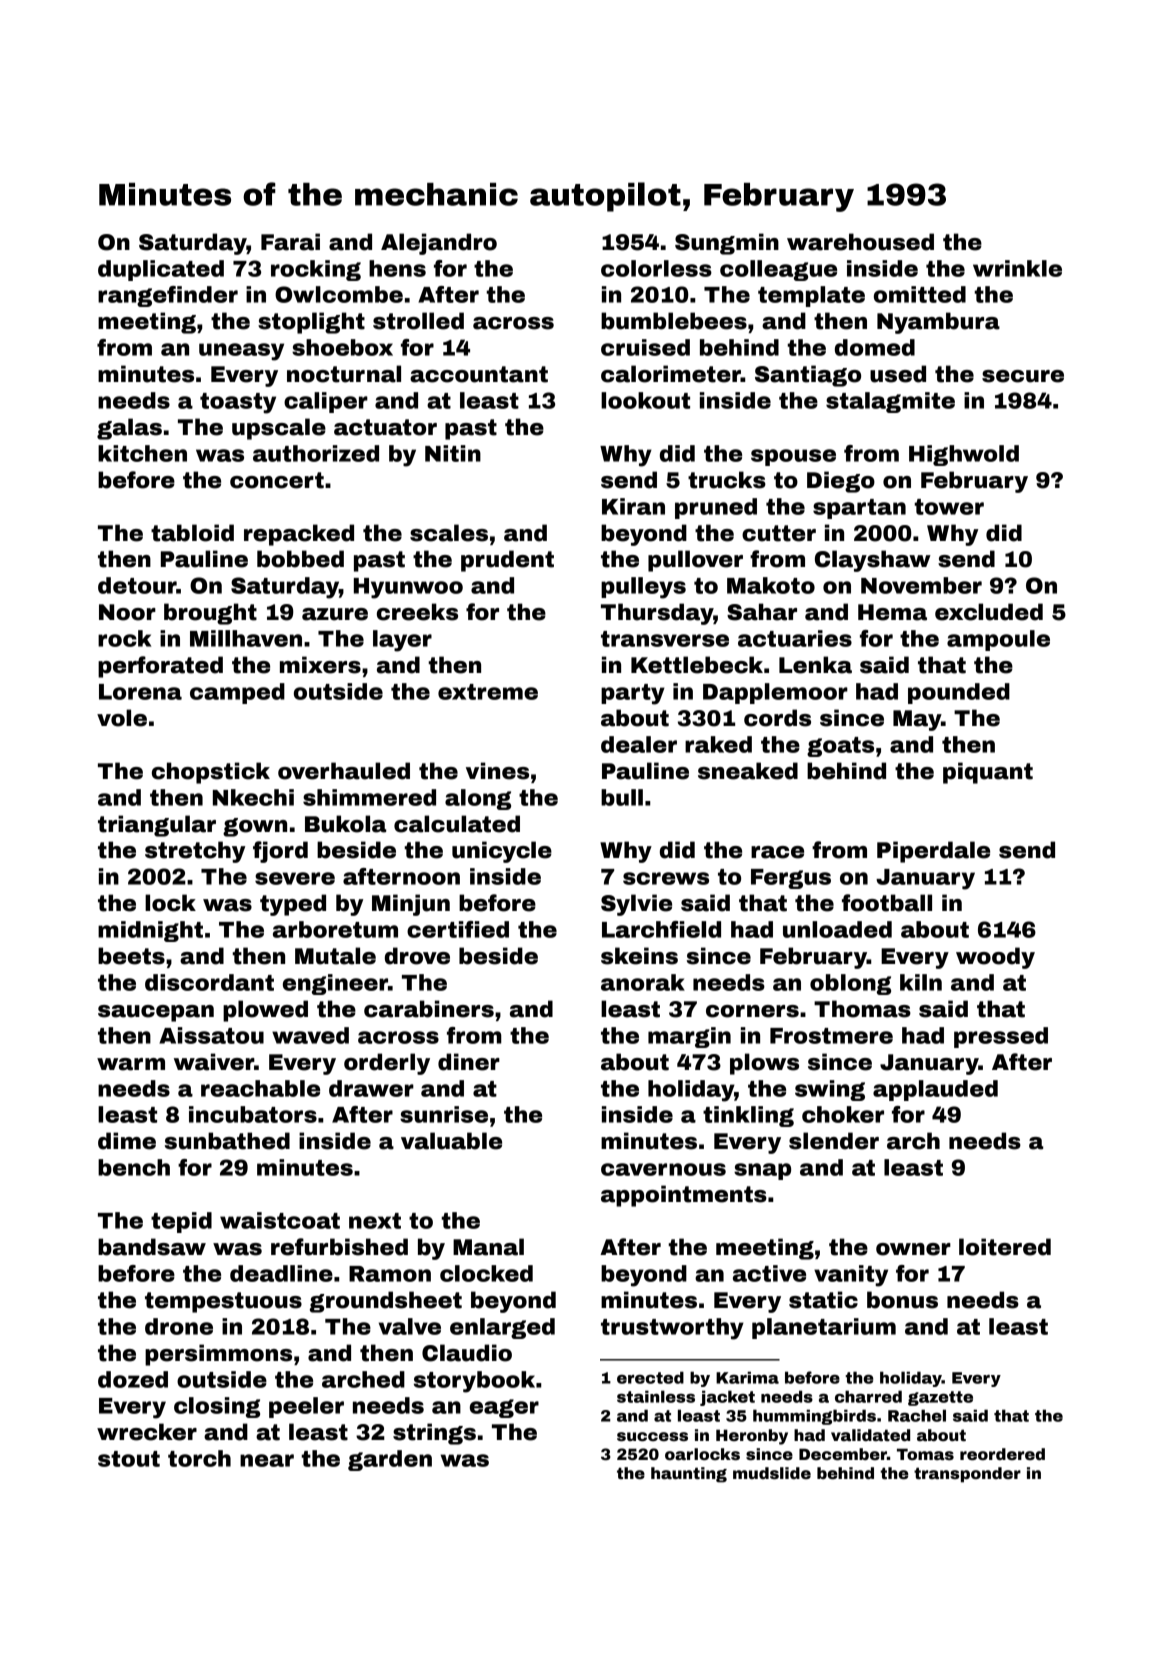 This image has width=1165, height=1654. I want to click on midnight, so click(150, 931).
